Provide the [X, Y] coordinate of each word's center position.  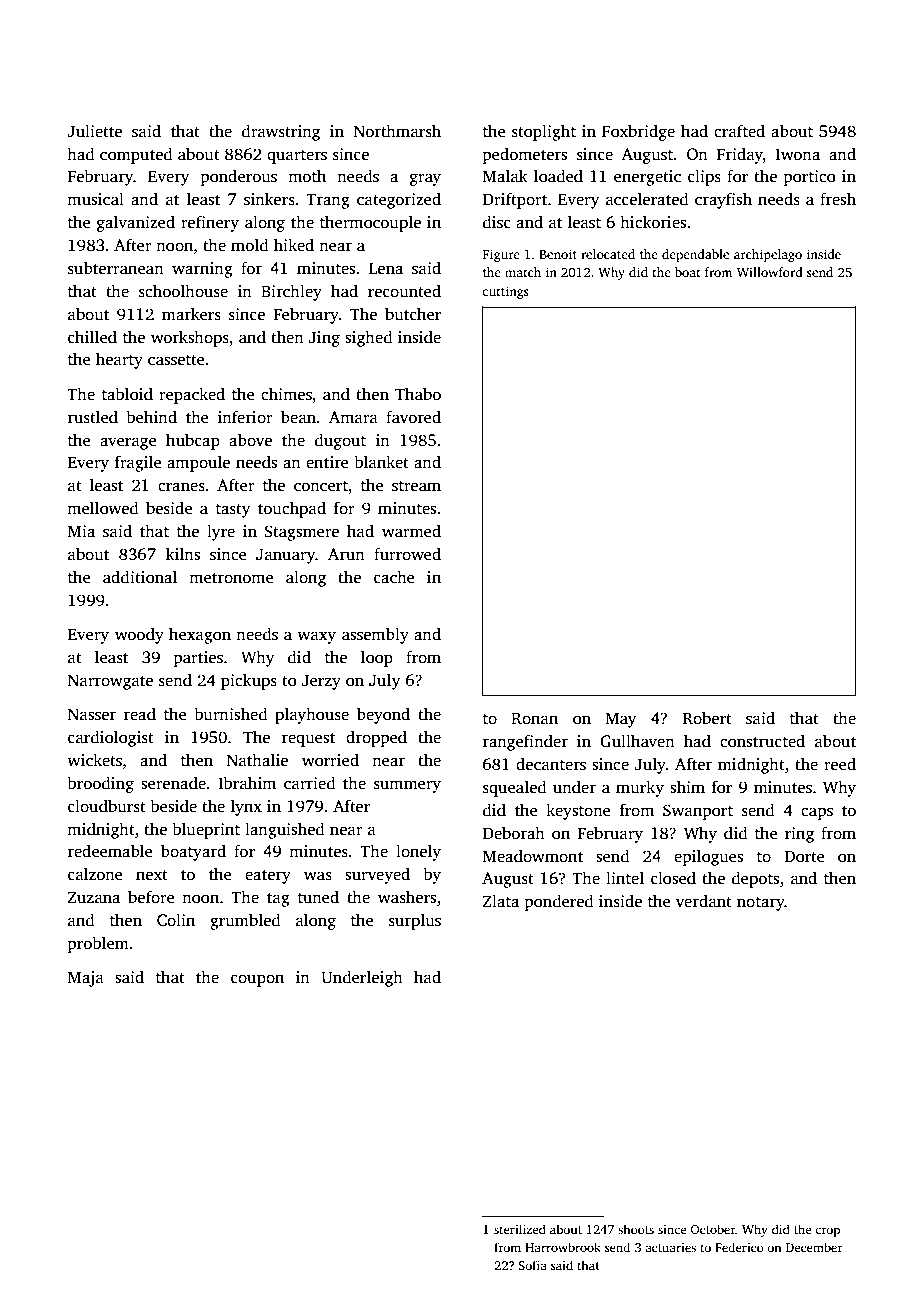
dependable [695, 255]
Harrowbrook [563, 1247]
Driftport [515, 200]
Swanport [698, 812]
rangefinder [525, 742]
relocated [608, 254]
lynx [246, 807]
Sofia [532, 1265]
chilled [92, 337]
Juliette [94, 131]
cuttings [505, 292]
